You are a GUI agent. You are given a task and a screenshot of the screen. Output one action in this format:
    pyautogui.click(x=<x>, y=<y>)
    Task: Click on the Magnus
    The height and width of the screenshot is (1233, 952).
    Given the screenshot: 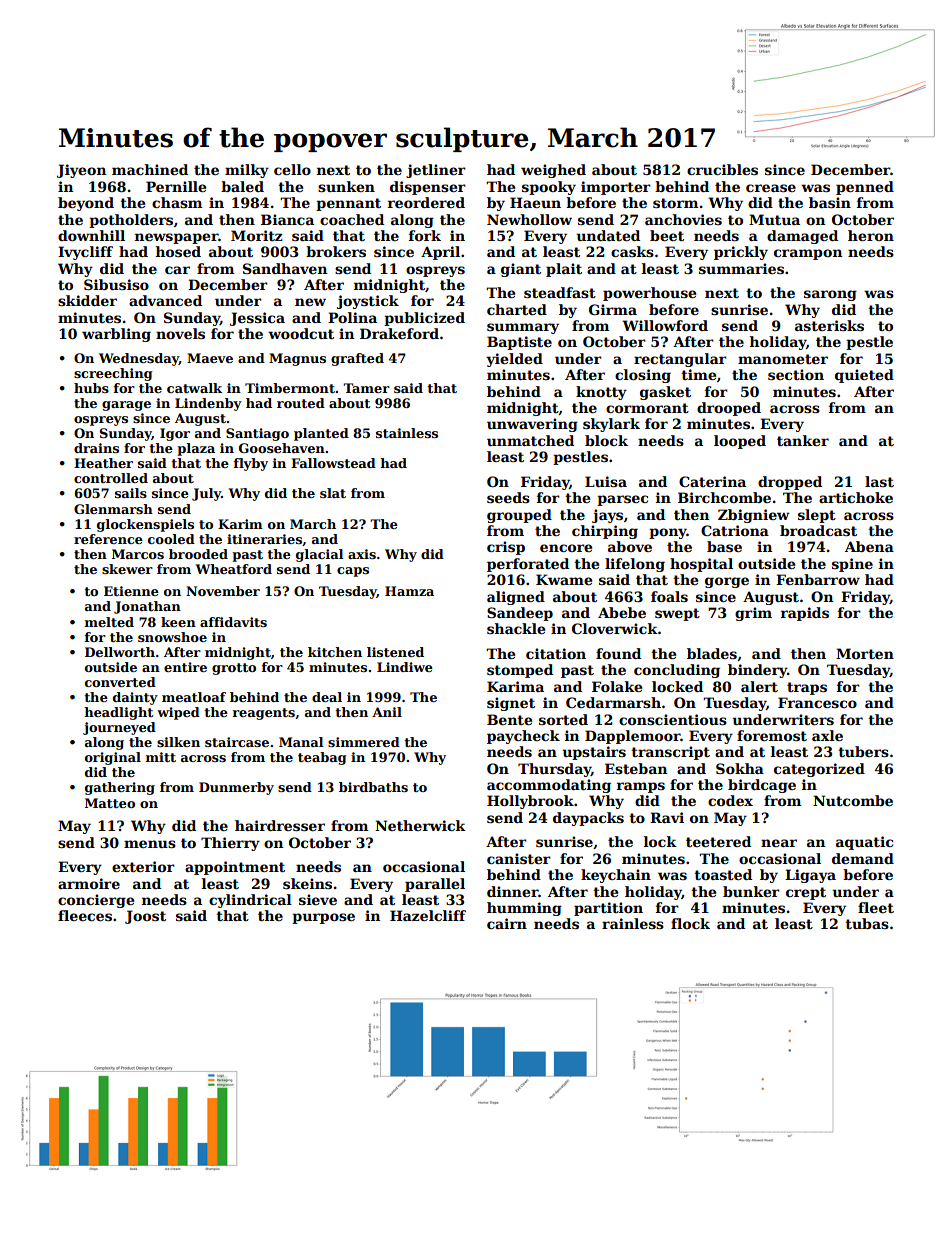 What is the action you would take?
    pyautogui.click(x=297, y=359)
